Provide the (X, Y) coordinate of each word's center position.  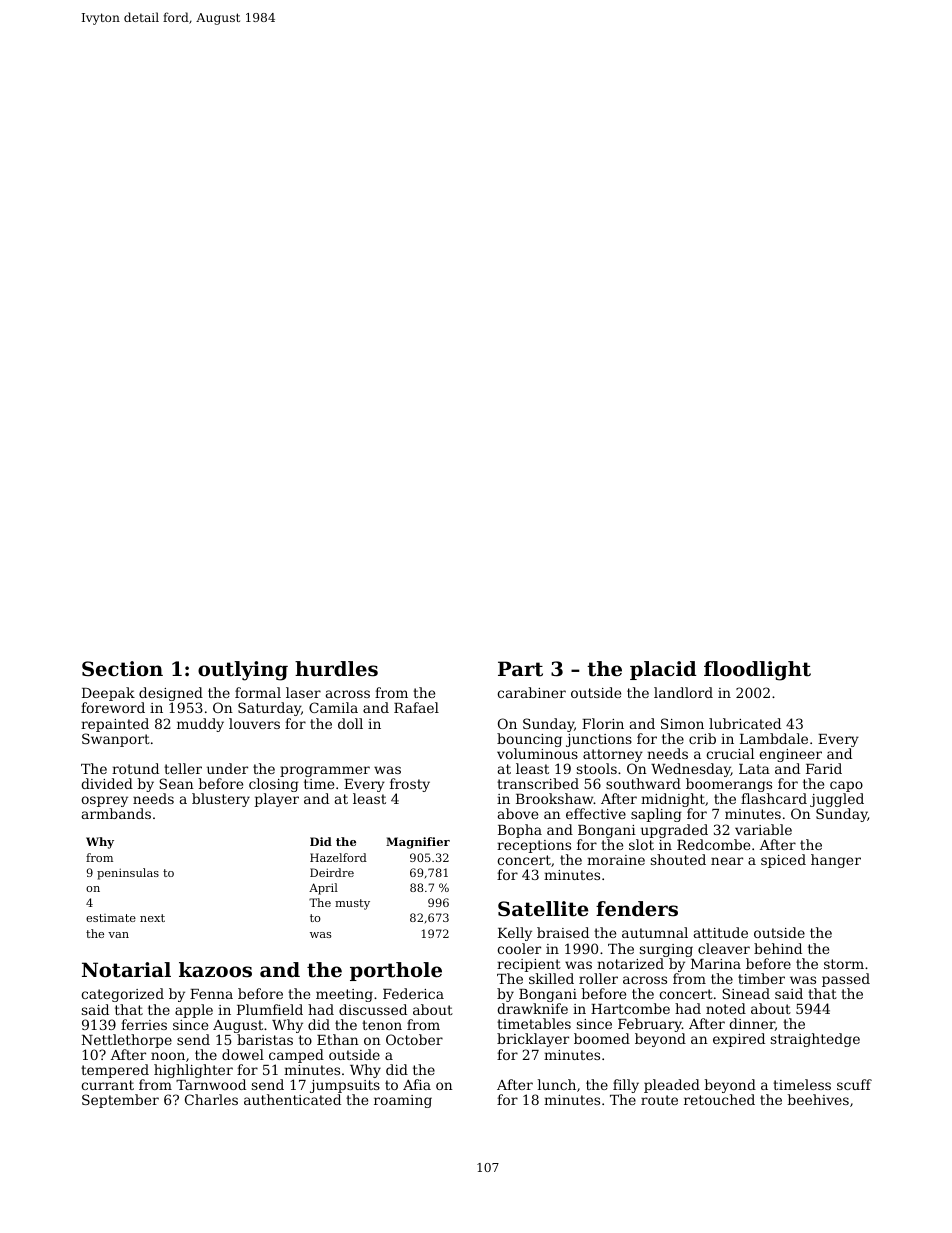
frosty (410, 786)
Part (520, 669)
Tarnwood (211, 1084)
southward (643, 783)
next (152, 918)
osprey (104, 802)
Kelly (515, 934)
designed (171, 695)
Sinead (746, 993)
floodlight (757, 671)
